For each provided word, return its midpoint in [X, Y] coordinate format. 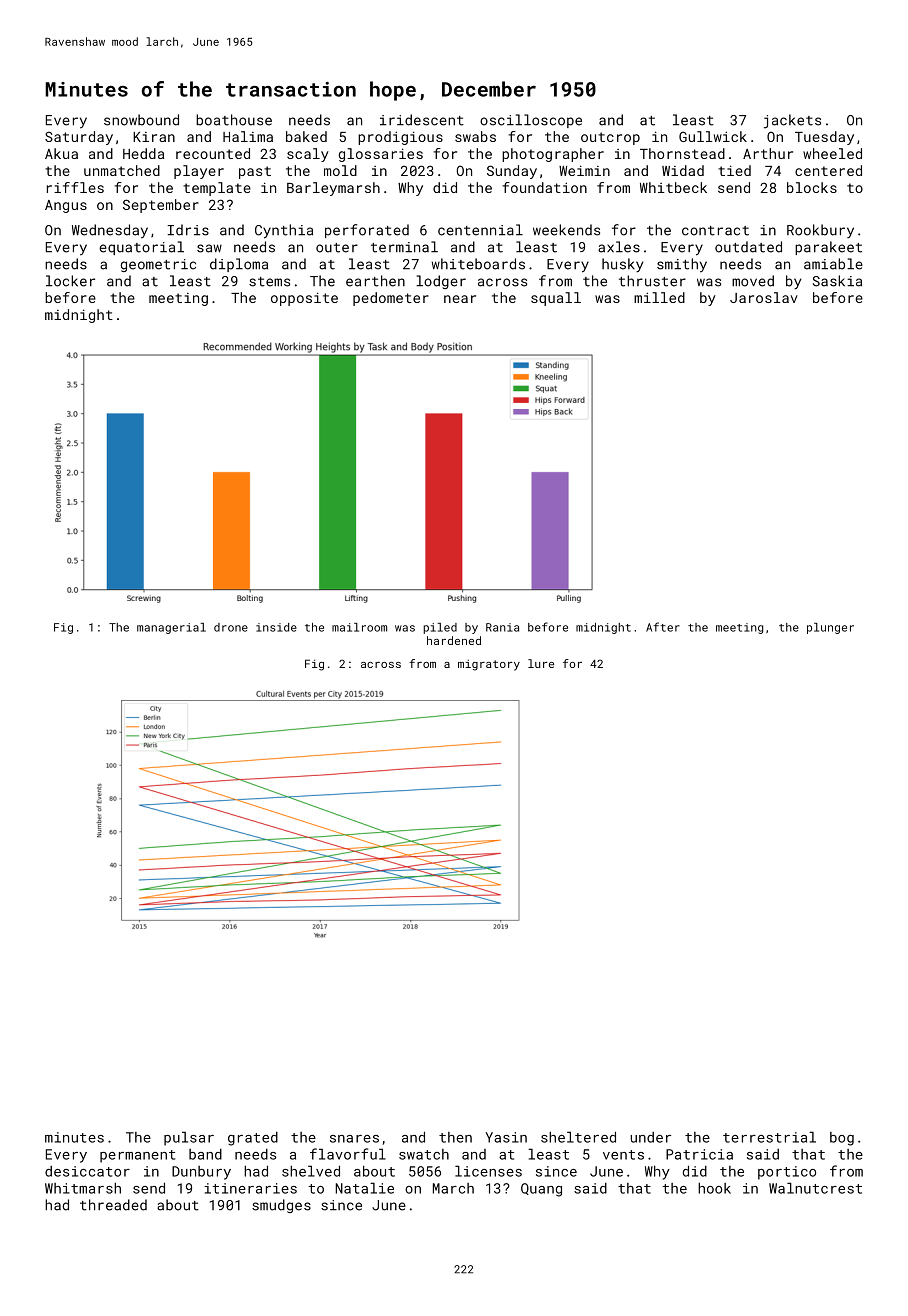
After [663, 627]
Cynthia [284, 231]
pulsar [189, 1138]
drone [231, 627]
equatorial [141, 248]
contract [715, 231]
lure [541, 663]
